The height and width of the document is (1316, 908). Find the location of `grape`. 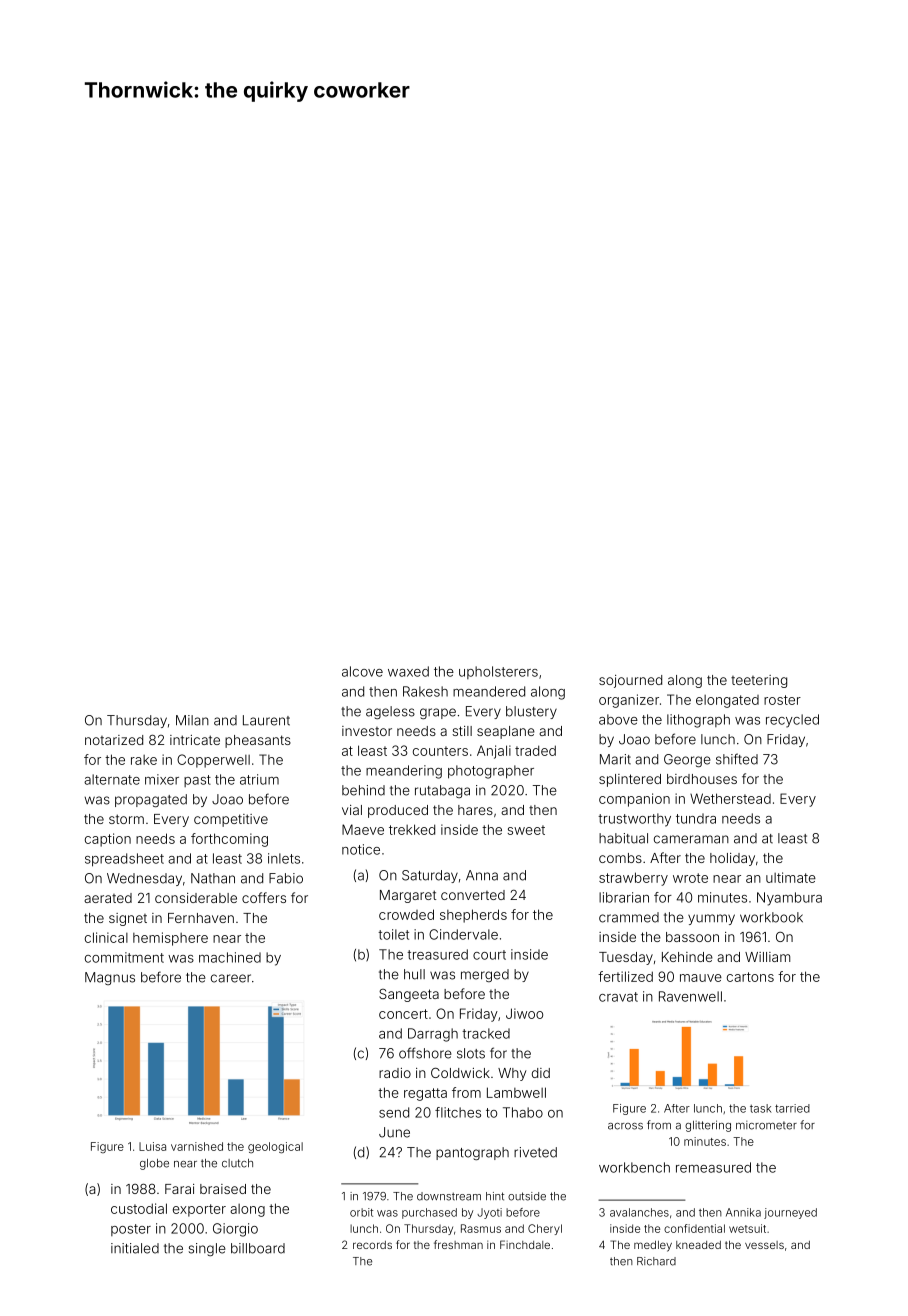

grape is located at coordinates (438, 713).
